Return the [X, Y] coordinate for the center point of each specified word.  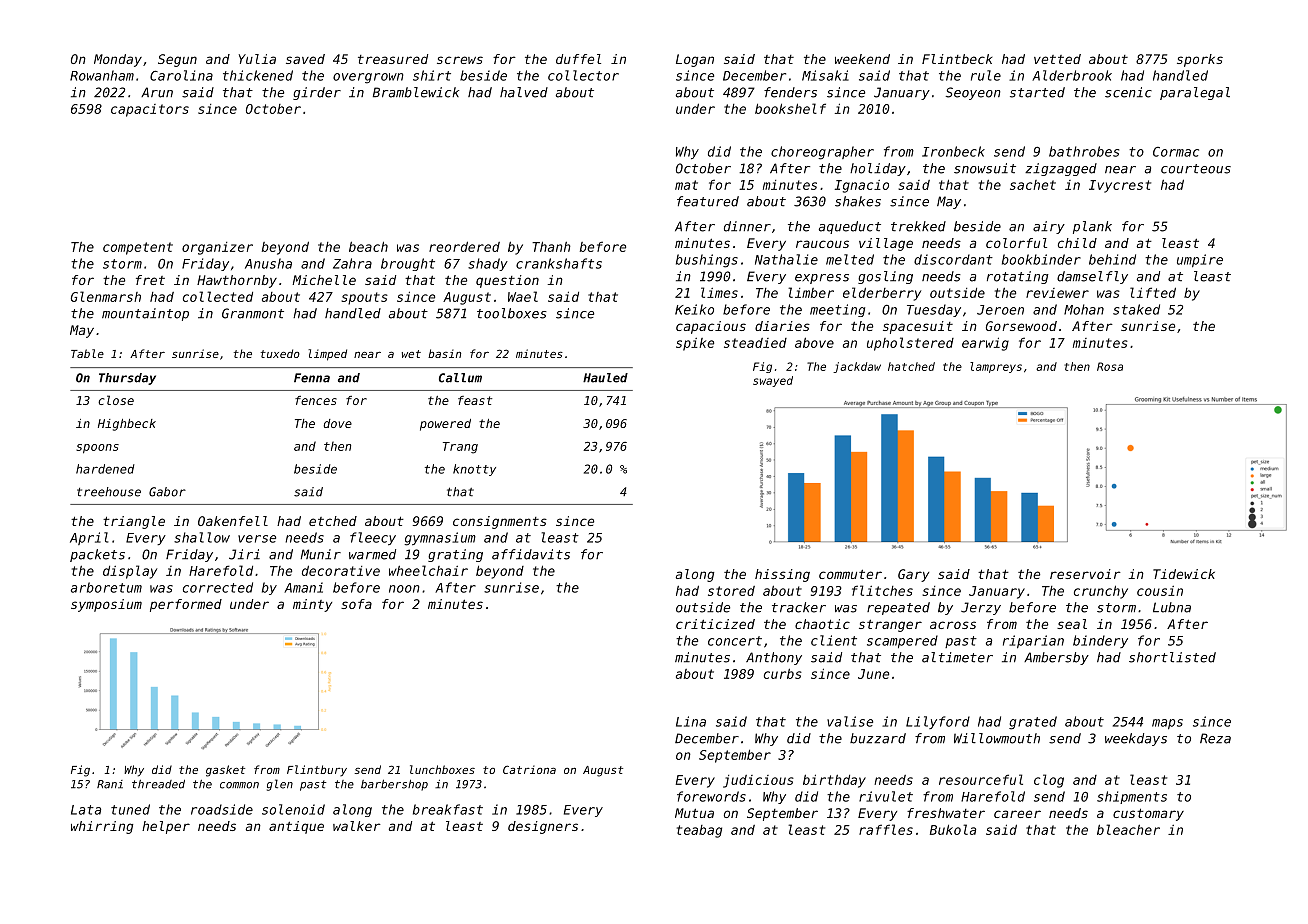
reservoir [1085, 574]
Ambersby [1056, 658]
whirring [102, 827]
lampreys [996, 367]
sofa [356, 604]
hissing [782, 575]
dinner [747, 226]
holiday [878, 169]
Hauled [605, 378]
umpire [1200, 260]
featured [708, 201]
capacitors [150, 110]
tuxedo [280, 353]
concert [735, 641]
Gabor [167, 492]
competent [138, 248]
